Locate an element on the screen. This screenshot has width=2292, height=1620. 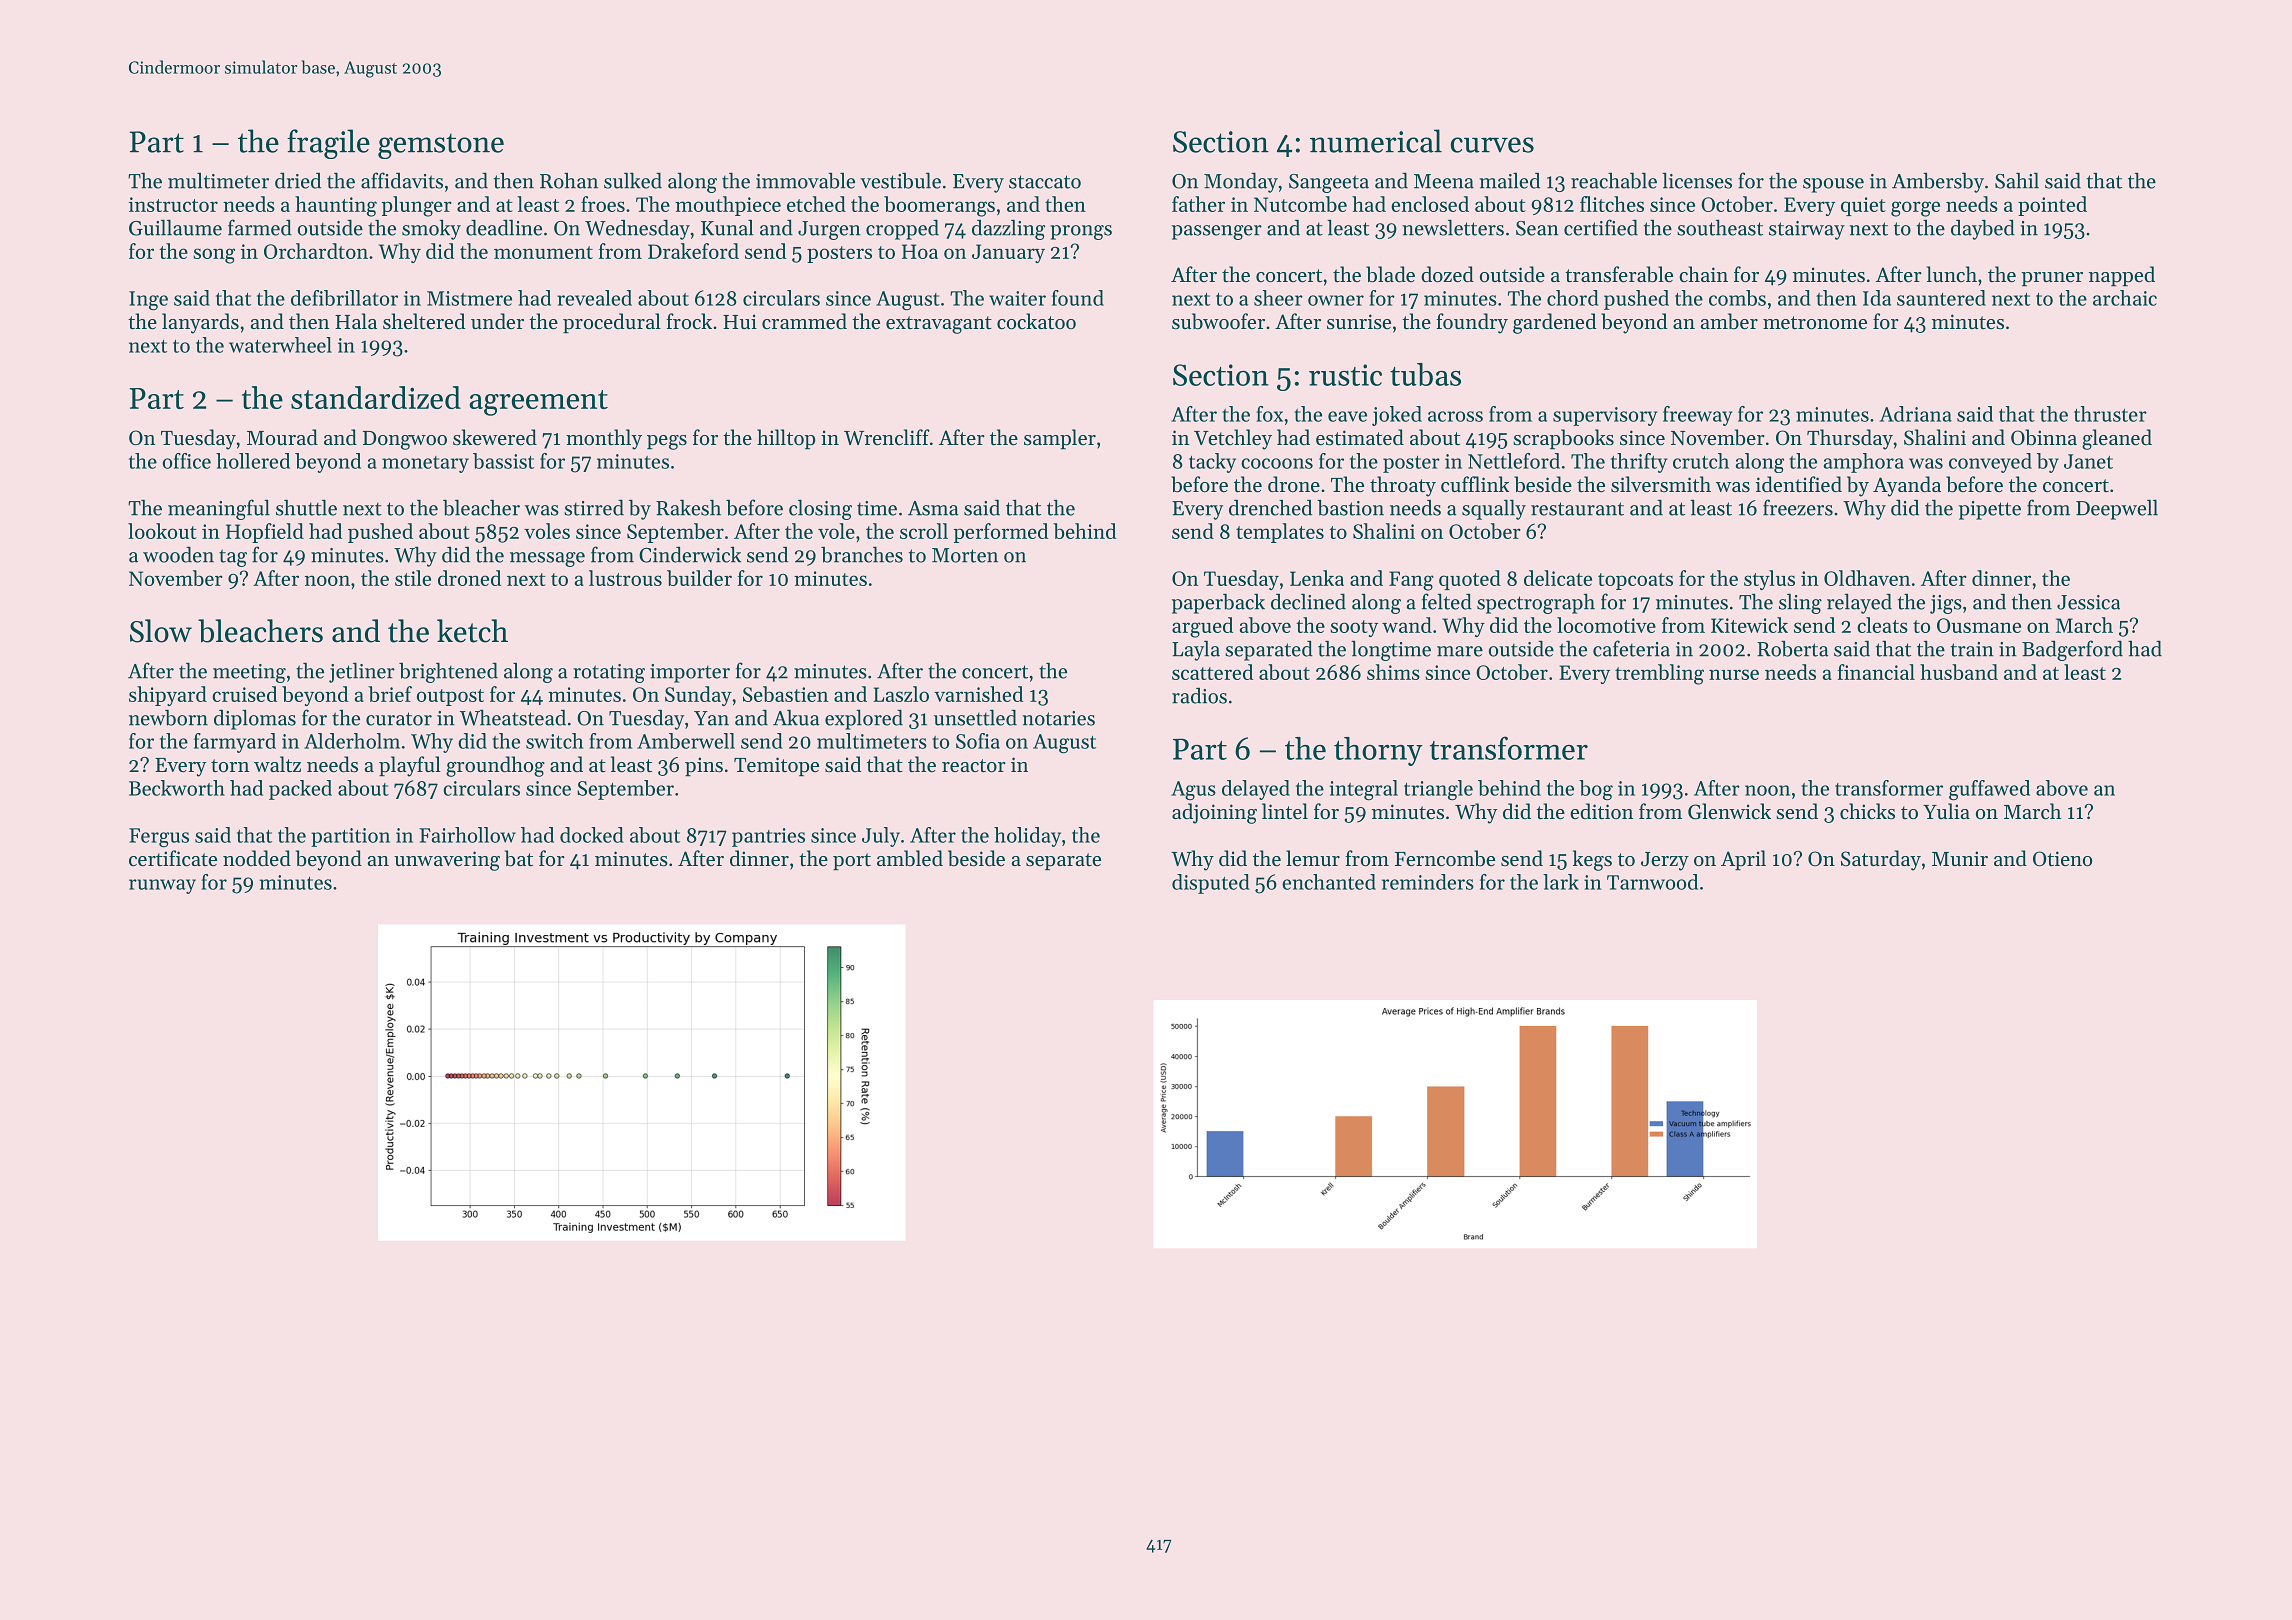
licenses is located at coordinates (1697, 180).
